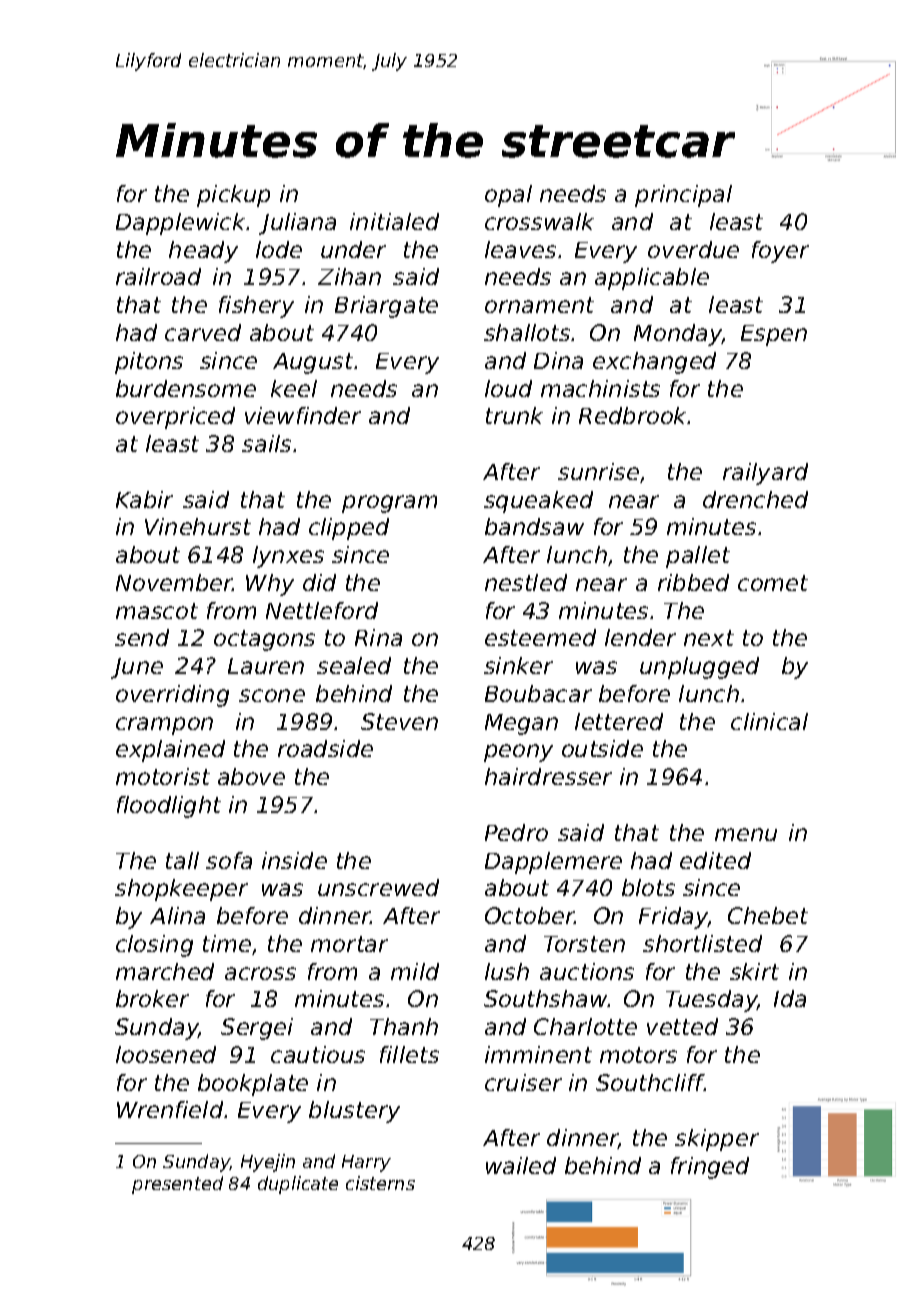 Image resolution: width=924 pixels, height=1311 pixels. I want to click on Kabir, so click(144, 499).
